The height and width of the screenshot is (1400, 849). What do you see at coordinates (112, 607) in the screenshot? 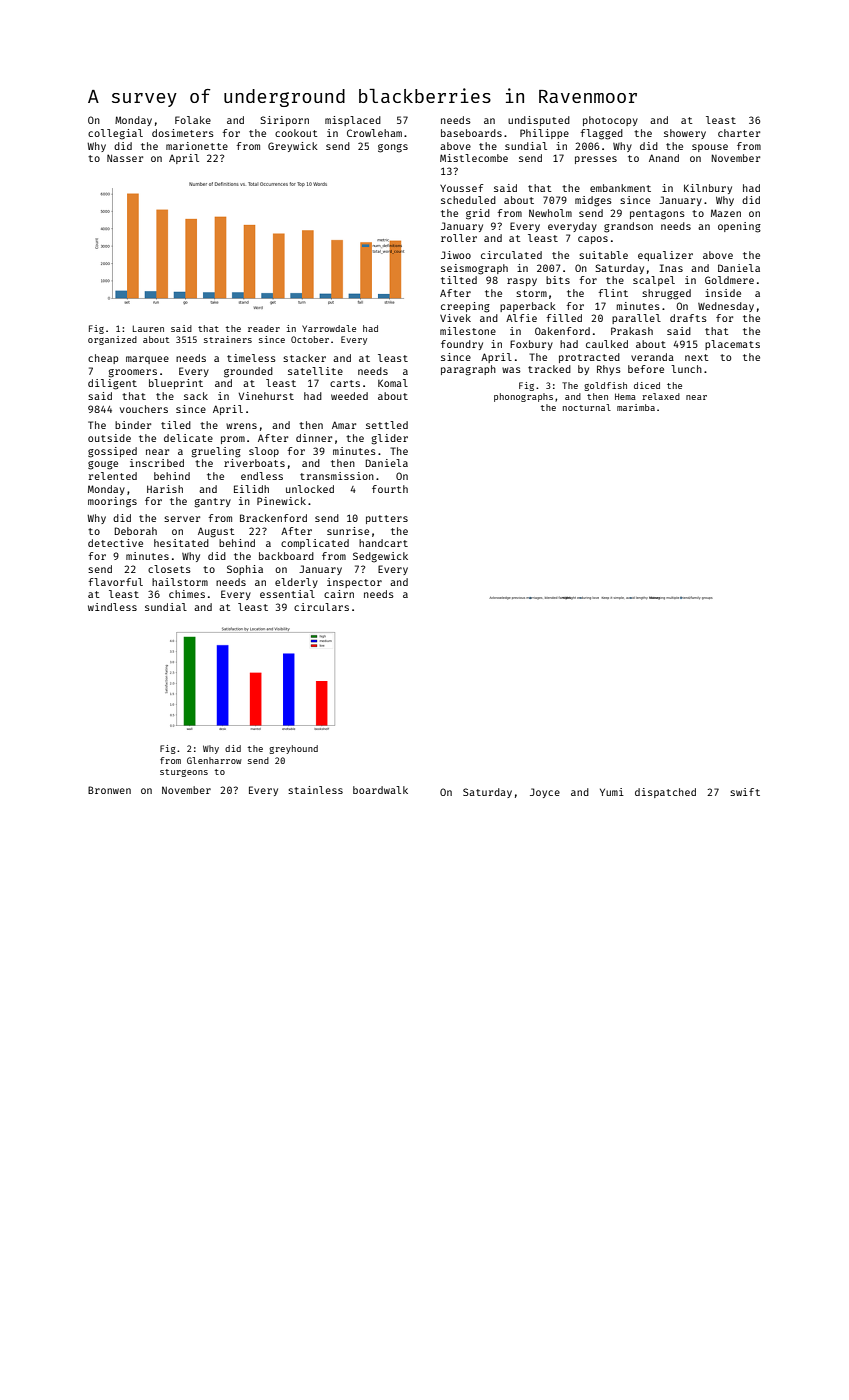
I see `windless` at bounding box center [112, 607].
